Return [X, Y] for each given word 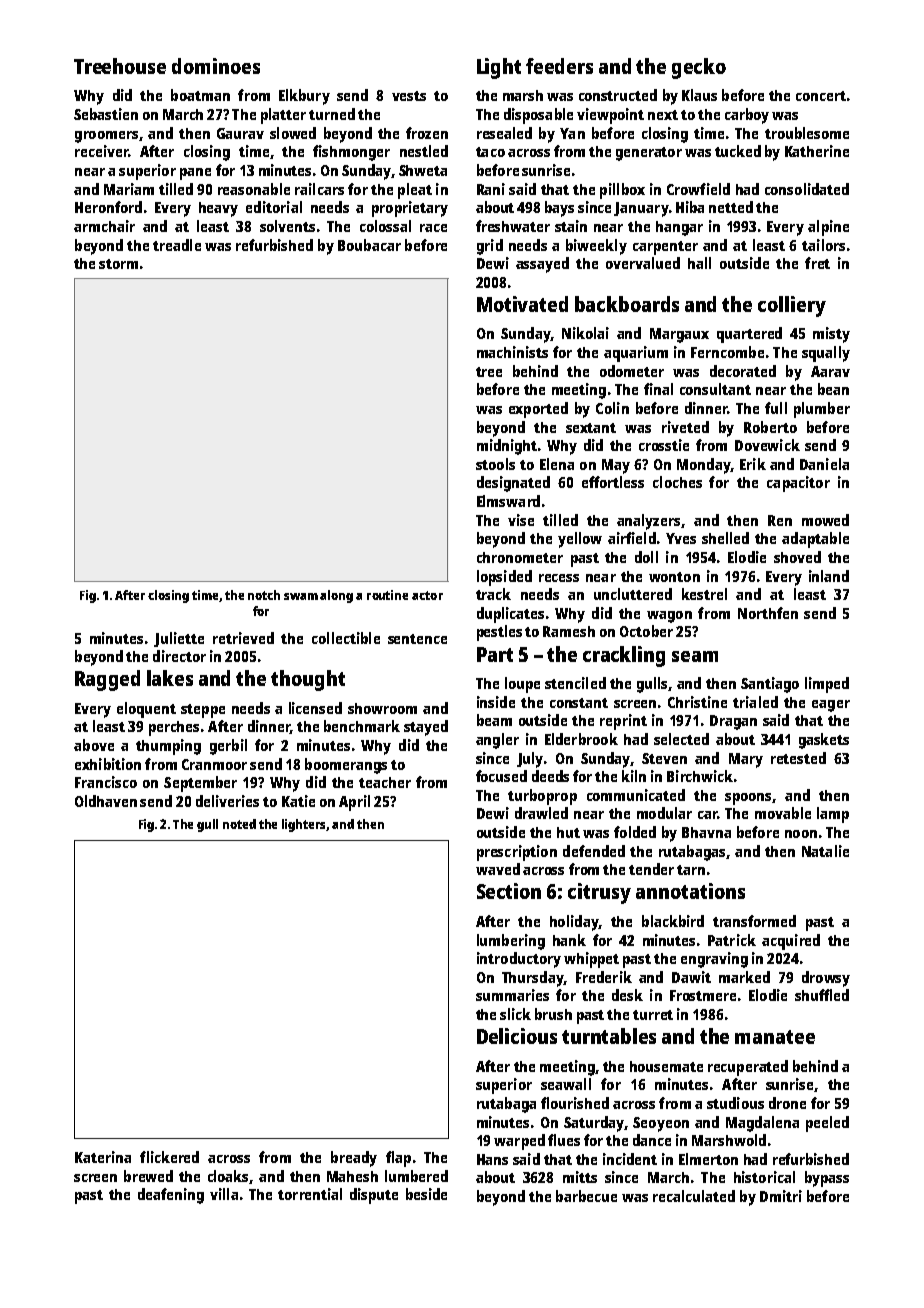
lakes [170, 678]
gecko [699, 68]
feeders [559, 66]
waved [498, 869]
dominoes [216, 66]
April [354, 803]
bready [354, 1159]
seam [695, 656]
